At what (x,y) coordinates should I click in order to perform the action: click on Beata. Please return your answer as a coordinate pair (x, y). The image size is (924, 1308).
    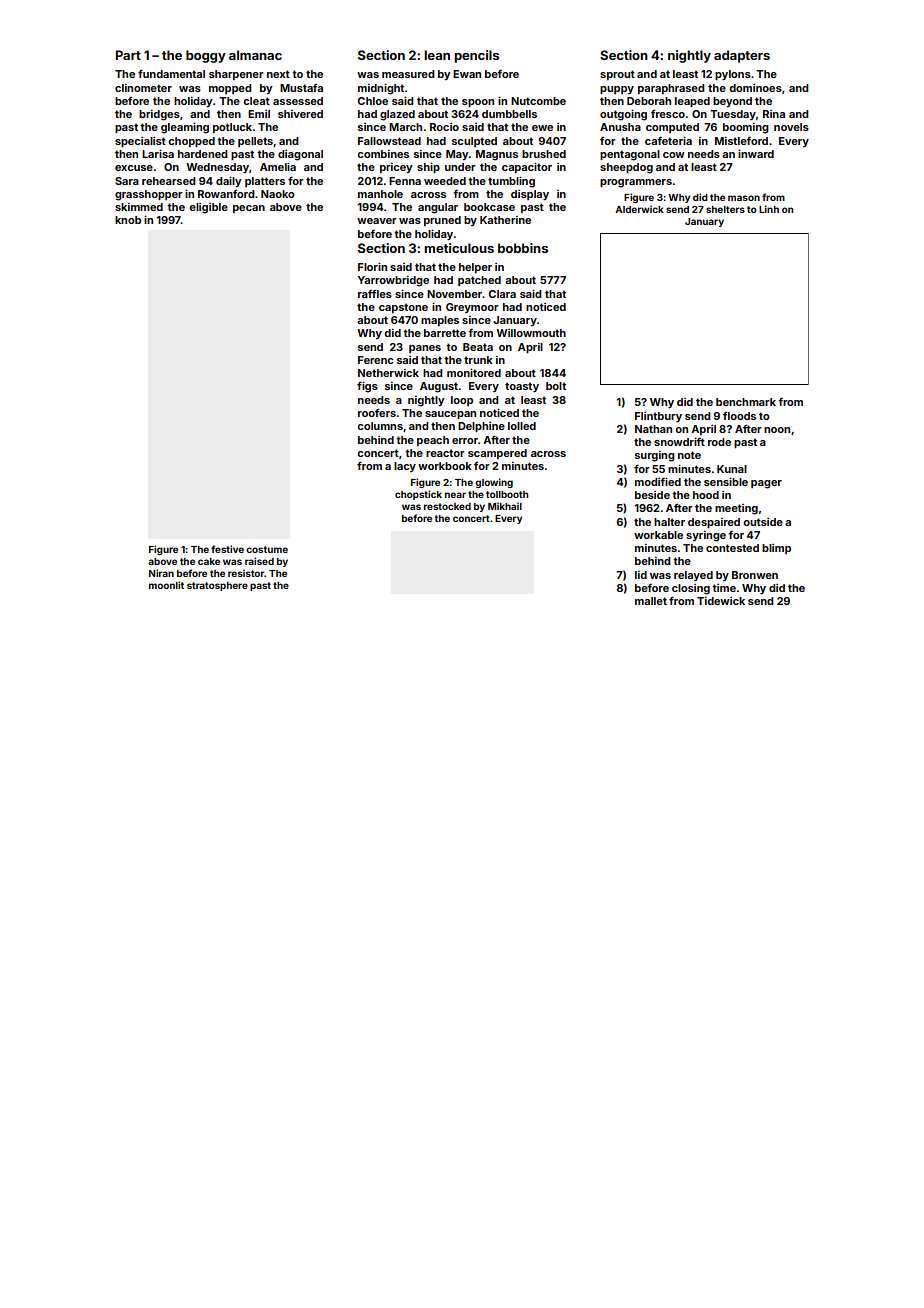
    Looking at the image, I should click on (478, 347).
